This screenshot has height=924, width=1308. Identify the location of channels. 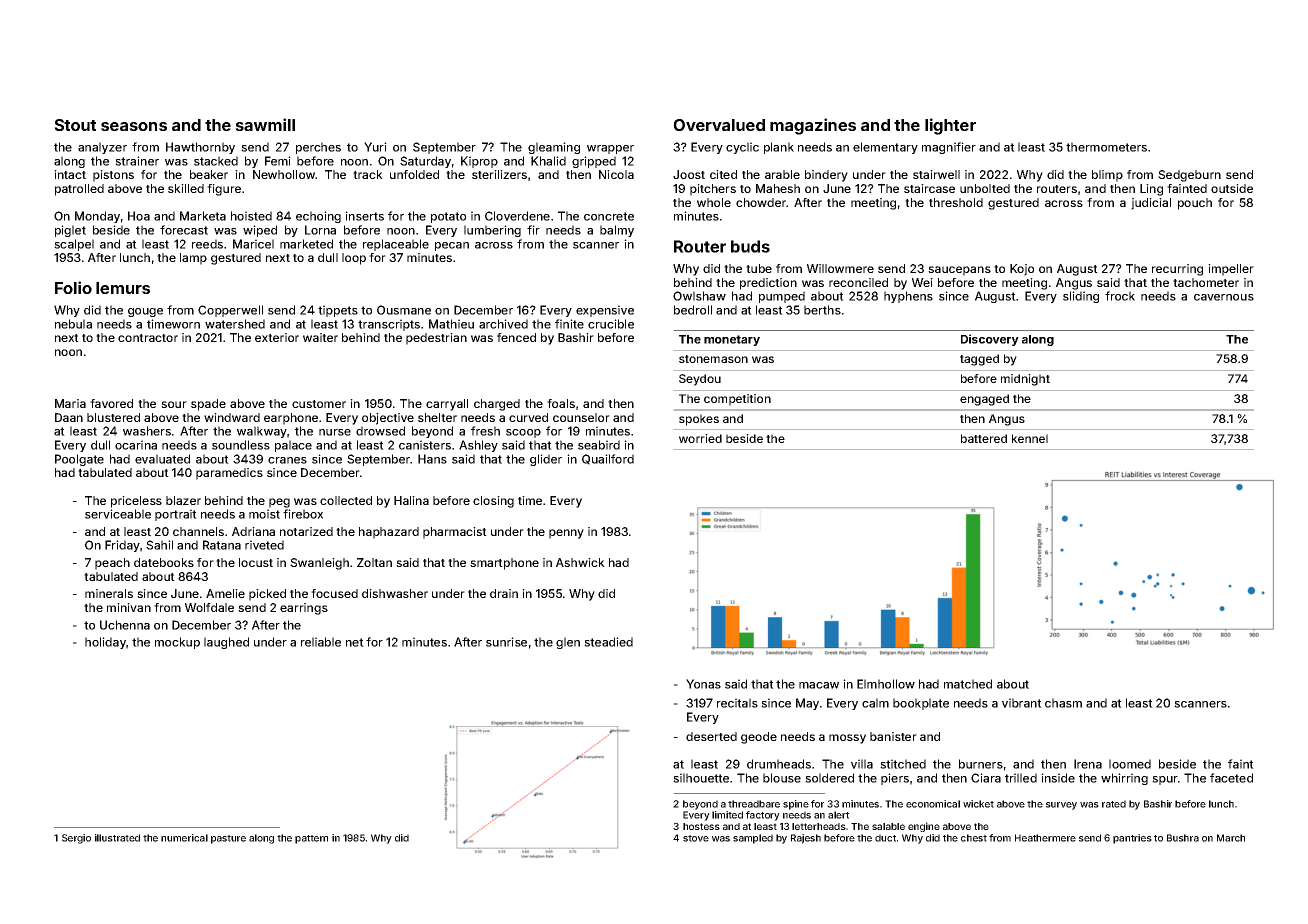
(198, 531).
